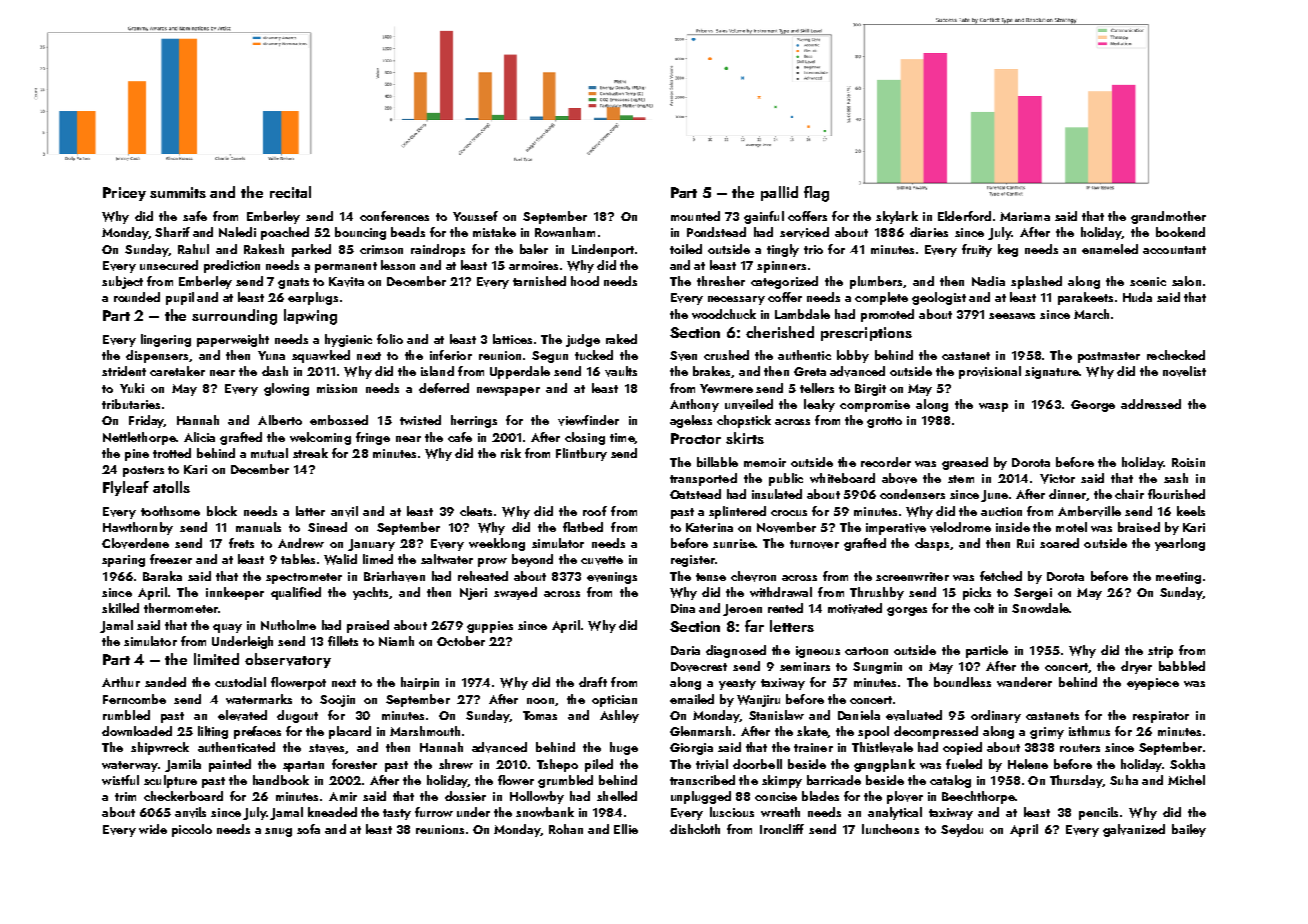 The height and width of the document is (924, 1308). What do you see at coordinates (855, 608) in the document?
I see `motivated` at bounding box center [855, 608].
